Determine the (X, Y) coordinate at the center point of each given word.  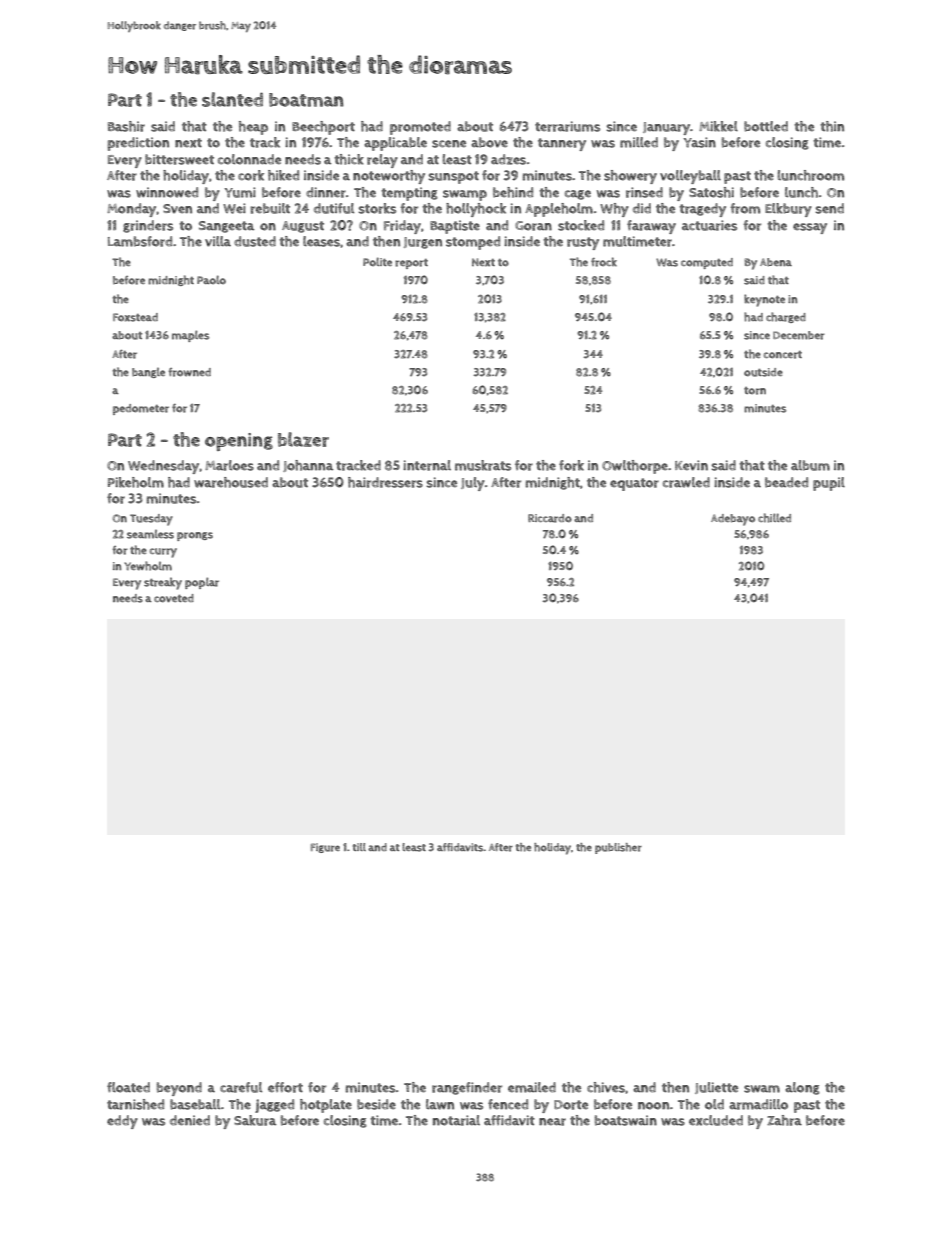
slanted (232, 99)
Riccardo (550, 518)
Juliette (716, 1088)
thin (832, 126)
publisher (618, 848)
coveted (174, 598)
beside (376, 1104)
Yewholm (148, 566)
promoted (420, 128)
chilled (774, 518)
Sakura (255, 1120)
